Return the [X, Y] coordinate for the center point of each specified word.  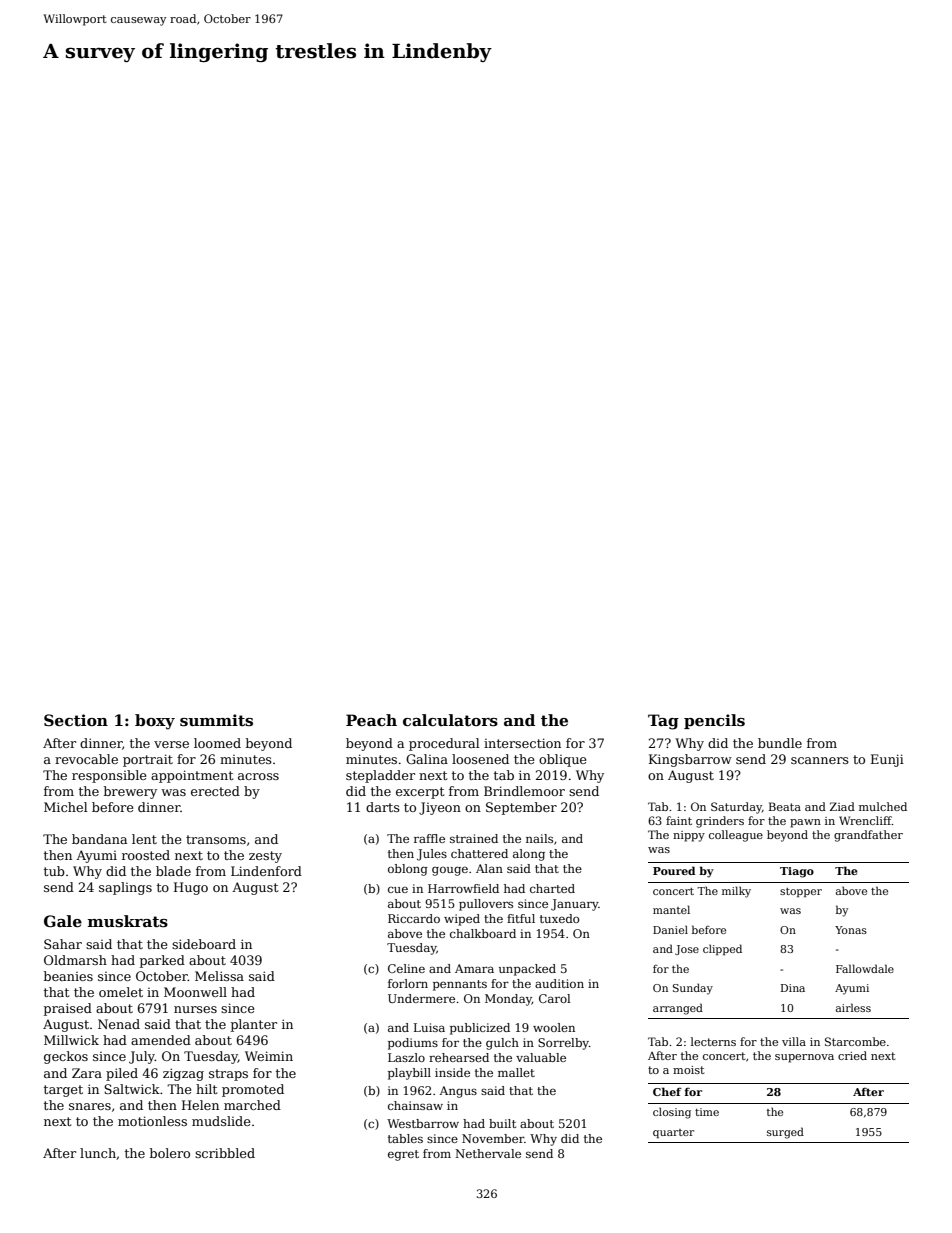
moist [689, 1070]
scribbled [225, 1153]
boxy [155, 722]
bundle [780, 743]
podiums [413, 1044]
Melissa [219, 976]
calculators [450, 720]
